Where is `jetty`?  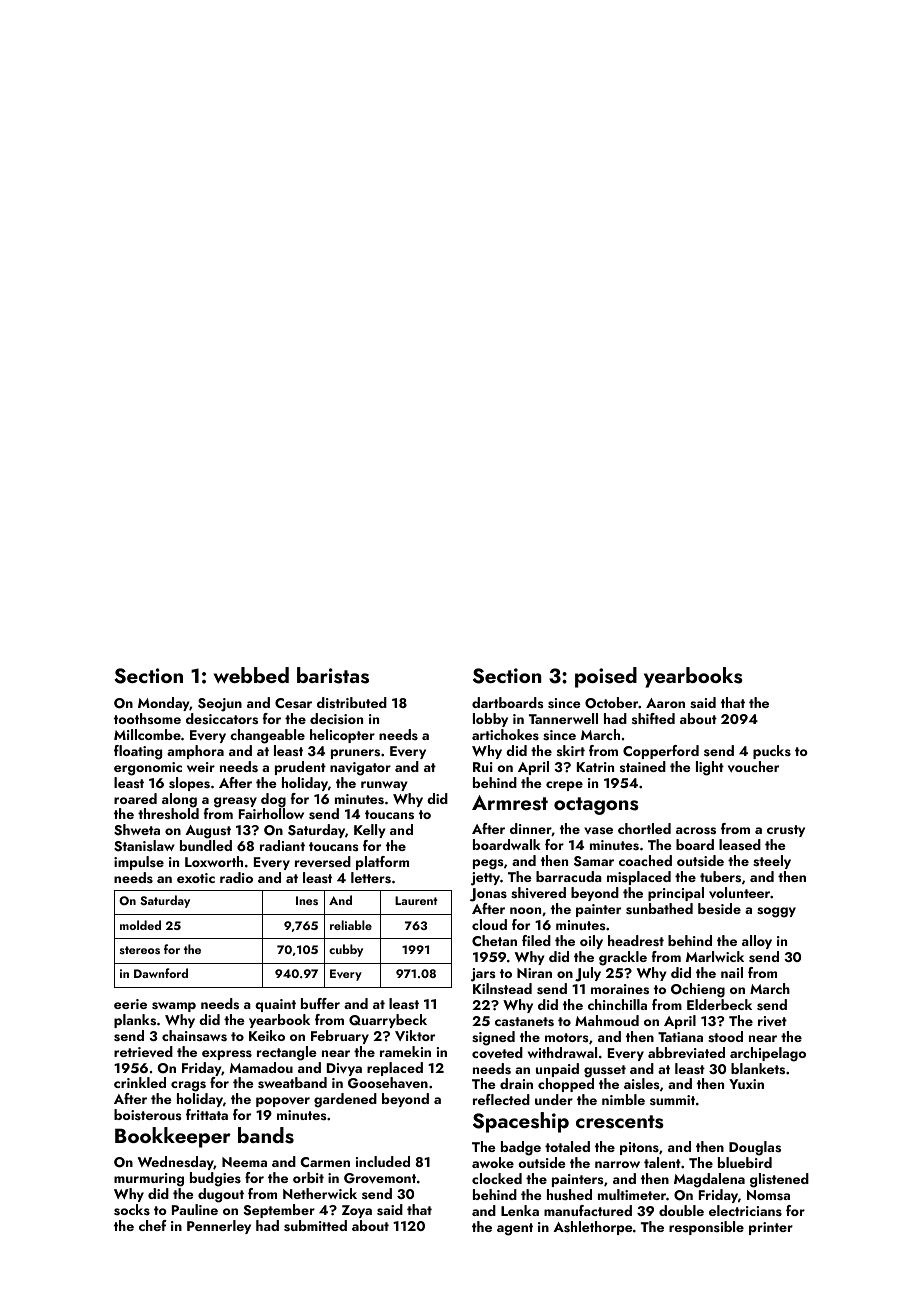 jetty is located at coordinates (485, 879).
